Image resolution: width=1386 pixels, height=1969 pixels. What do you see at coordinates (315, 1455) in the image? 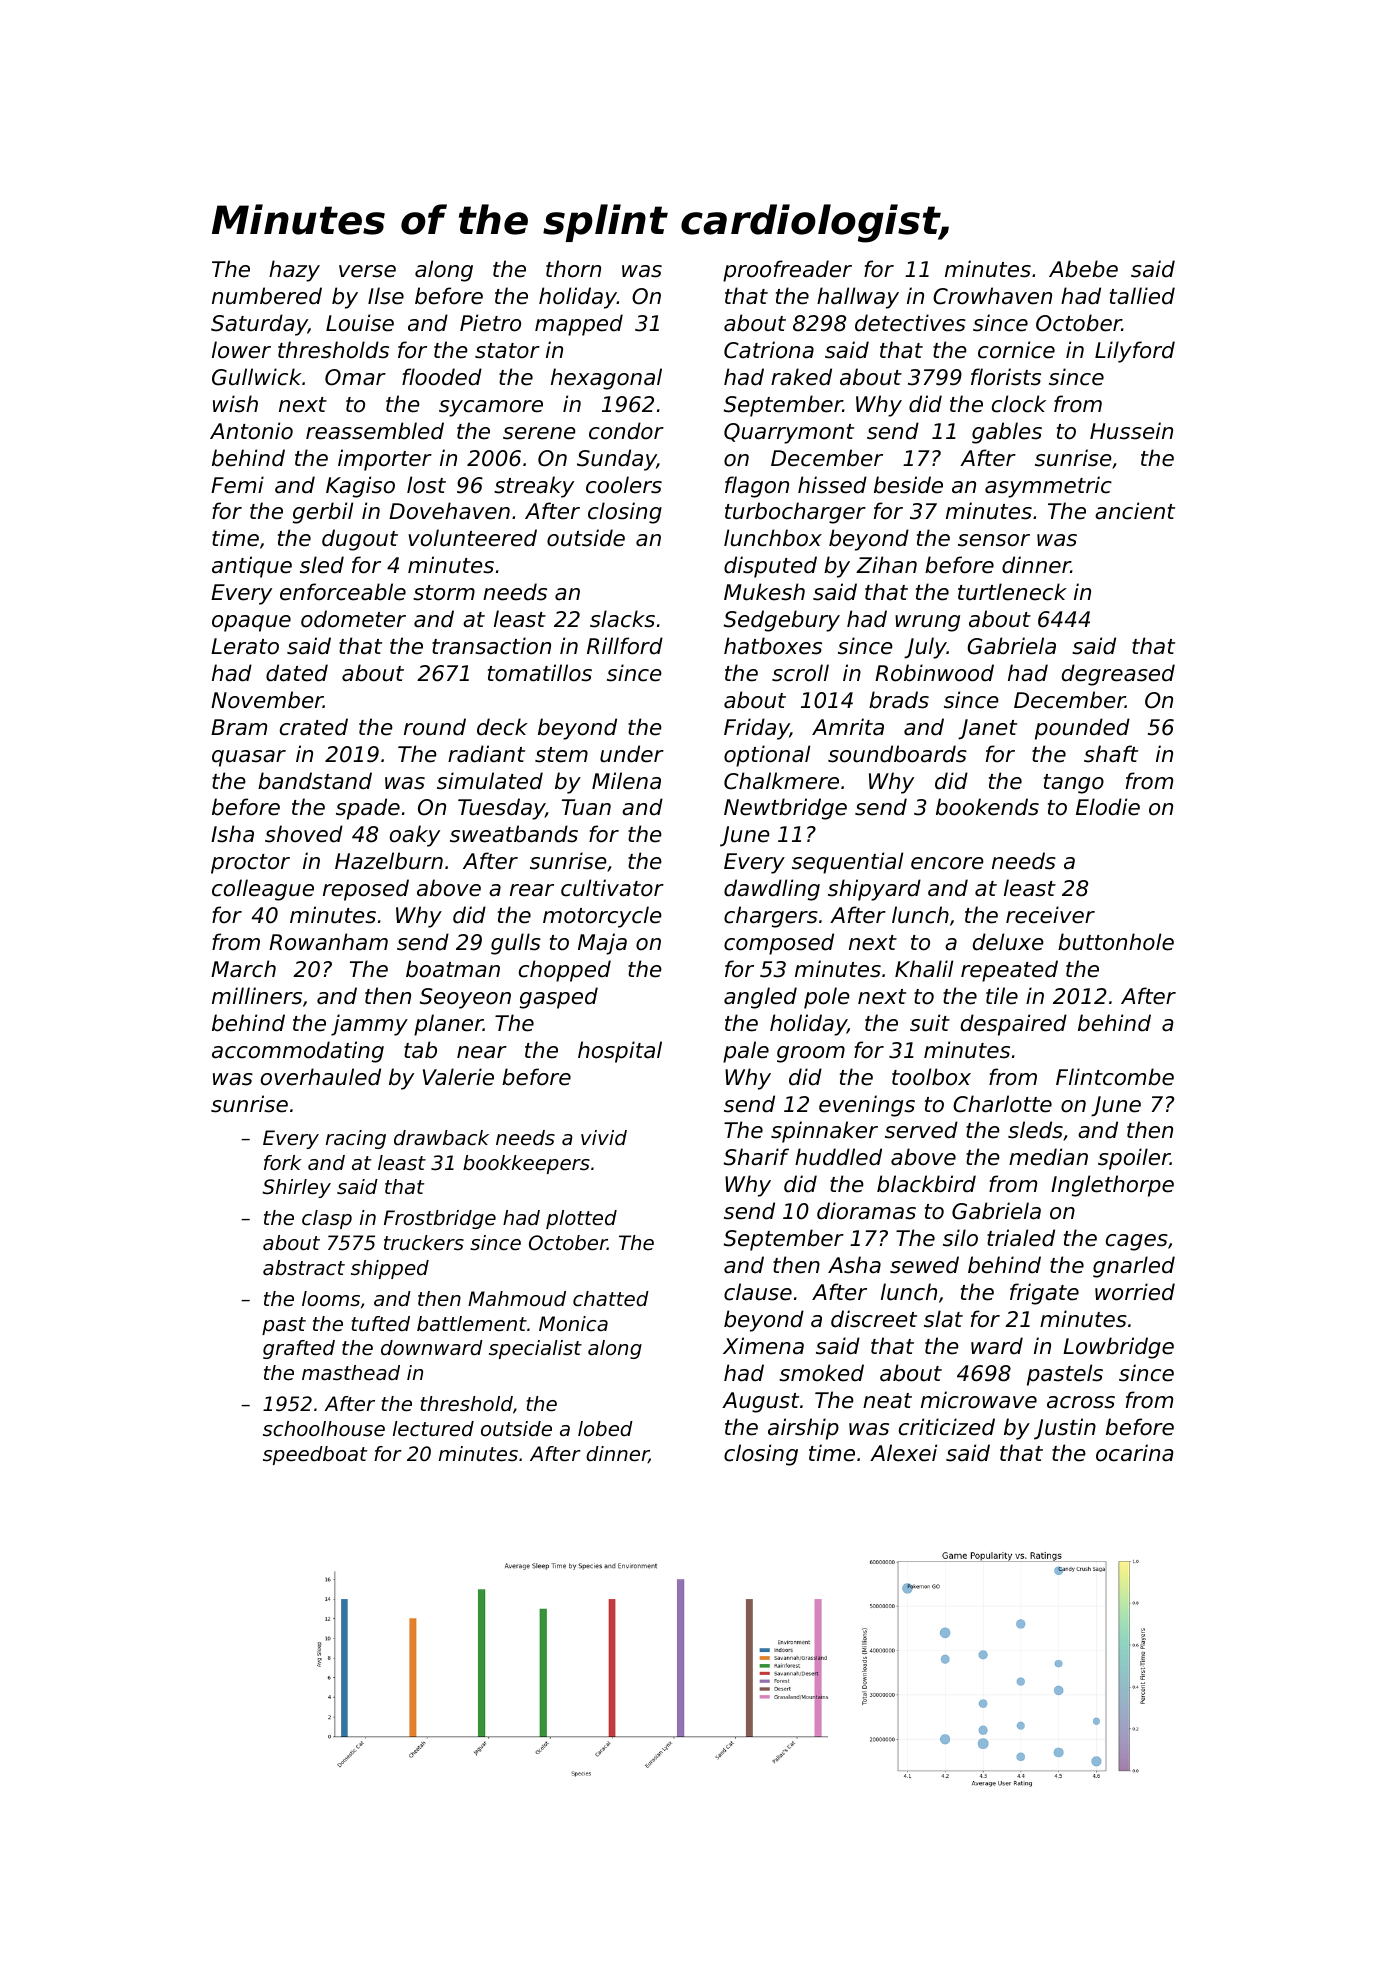
I see `speedboat` at bounding box center [315, 1455].
